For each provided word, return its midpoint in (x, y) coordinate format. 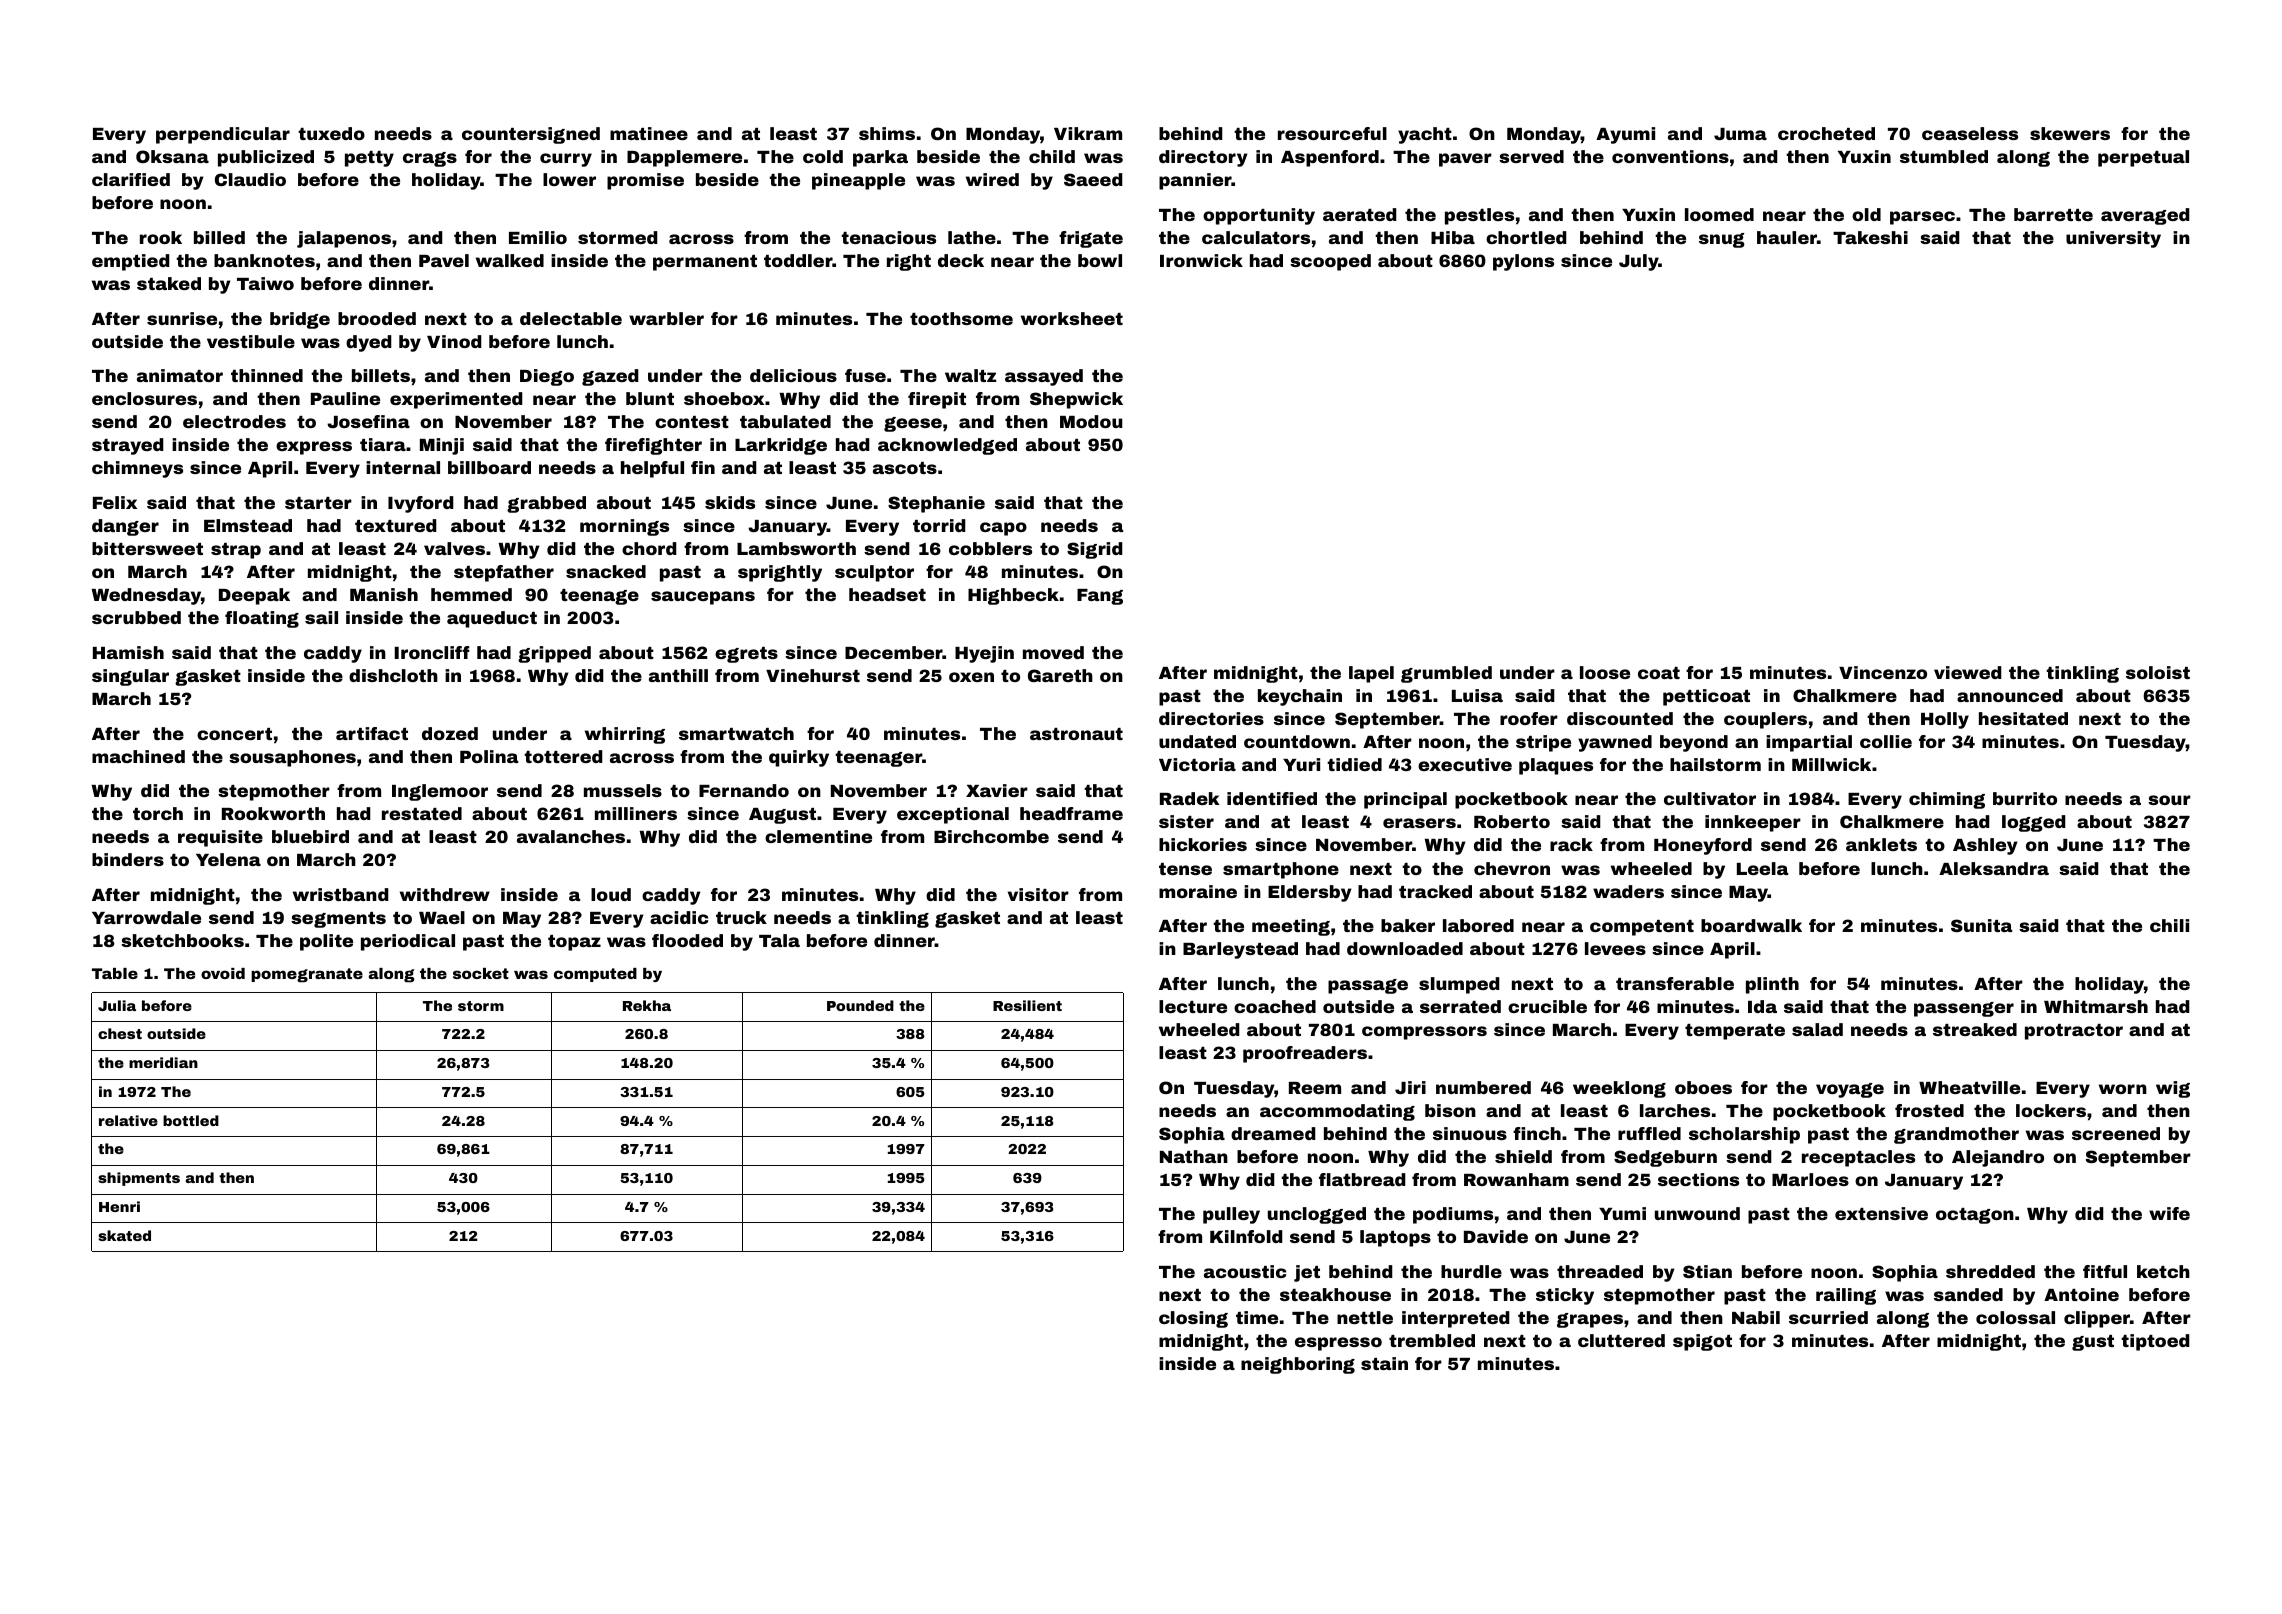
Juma (1740, 134)
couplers (1765, 720)
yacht (1425, 135)
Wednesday (146, 596)
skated (124, 1235)
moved (1053, 652)
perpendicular (223, 135)
